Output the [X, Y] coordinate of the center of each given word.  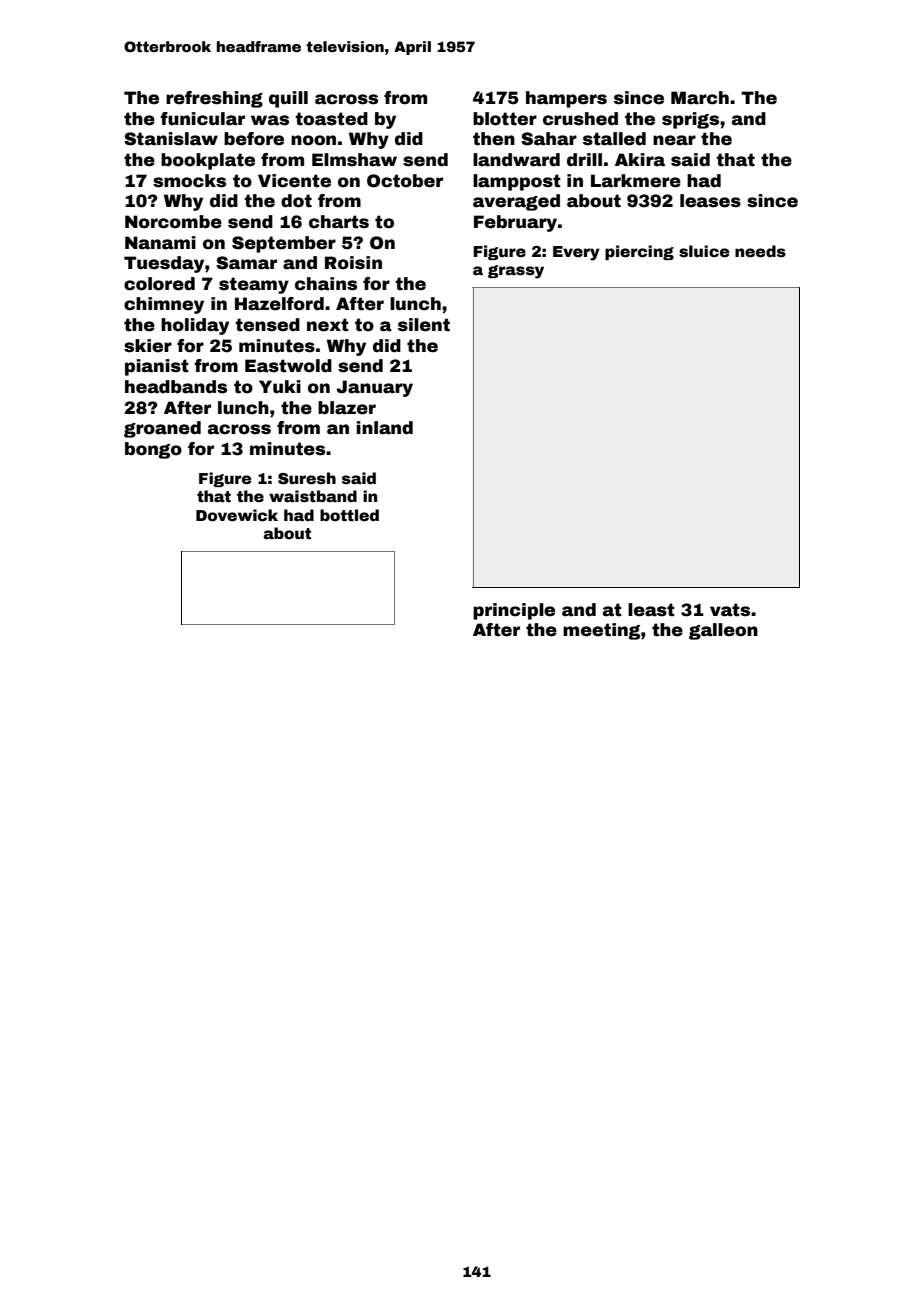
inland [384, 428]
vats [730, 610]
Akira [640, 160]
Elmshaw [354, 160]
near [674, 140]
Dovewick [237, 515]
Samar [246, 263]
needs [760, 251]
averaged [516, 202]
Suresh [307, 478]
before [254, 139]
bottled [349, 515]
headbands [176, 387]
